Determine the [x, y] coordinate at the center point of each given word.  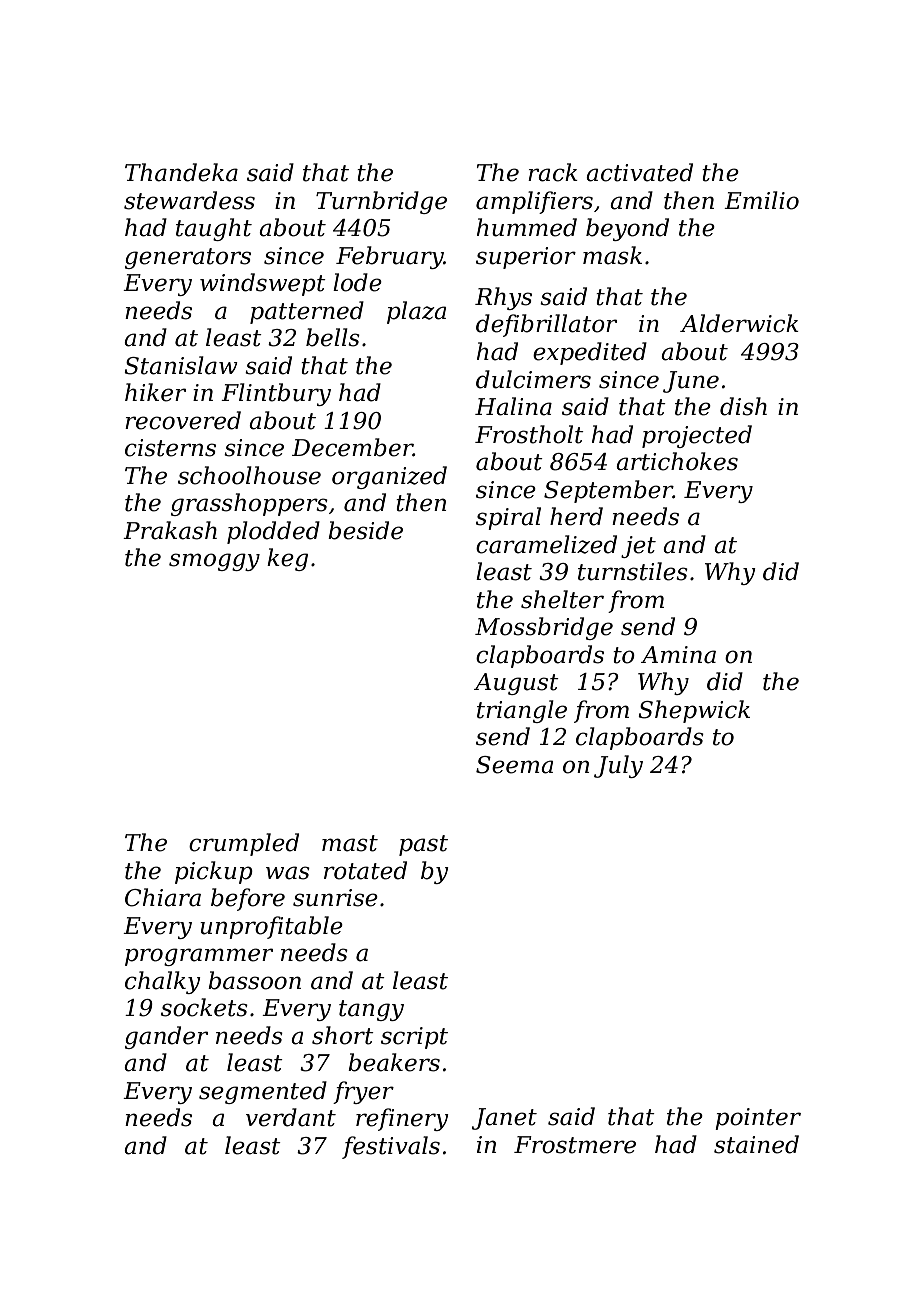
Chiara [163, 897]
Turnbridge [381, 202]
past [423, 845]
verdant [291, 1117]
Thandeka [181, 172]
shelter [562, 599]
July [618, 766]
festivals [391, 1147]
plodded [273, 532]
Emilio [761, 200]
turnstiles [633, 571]
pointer [758, 1119]
